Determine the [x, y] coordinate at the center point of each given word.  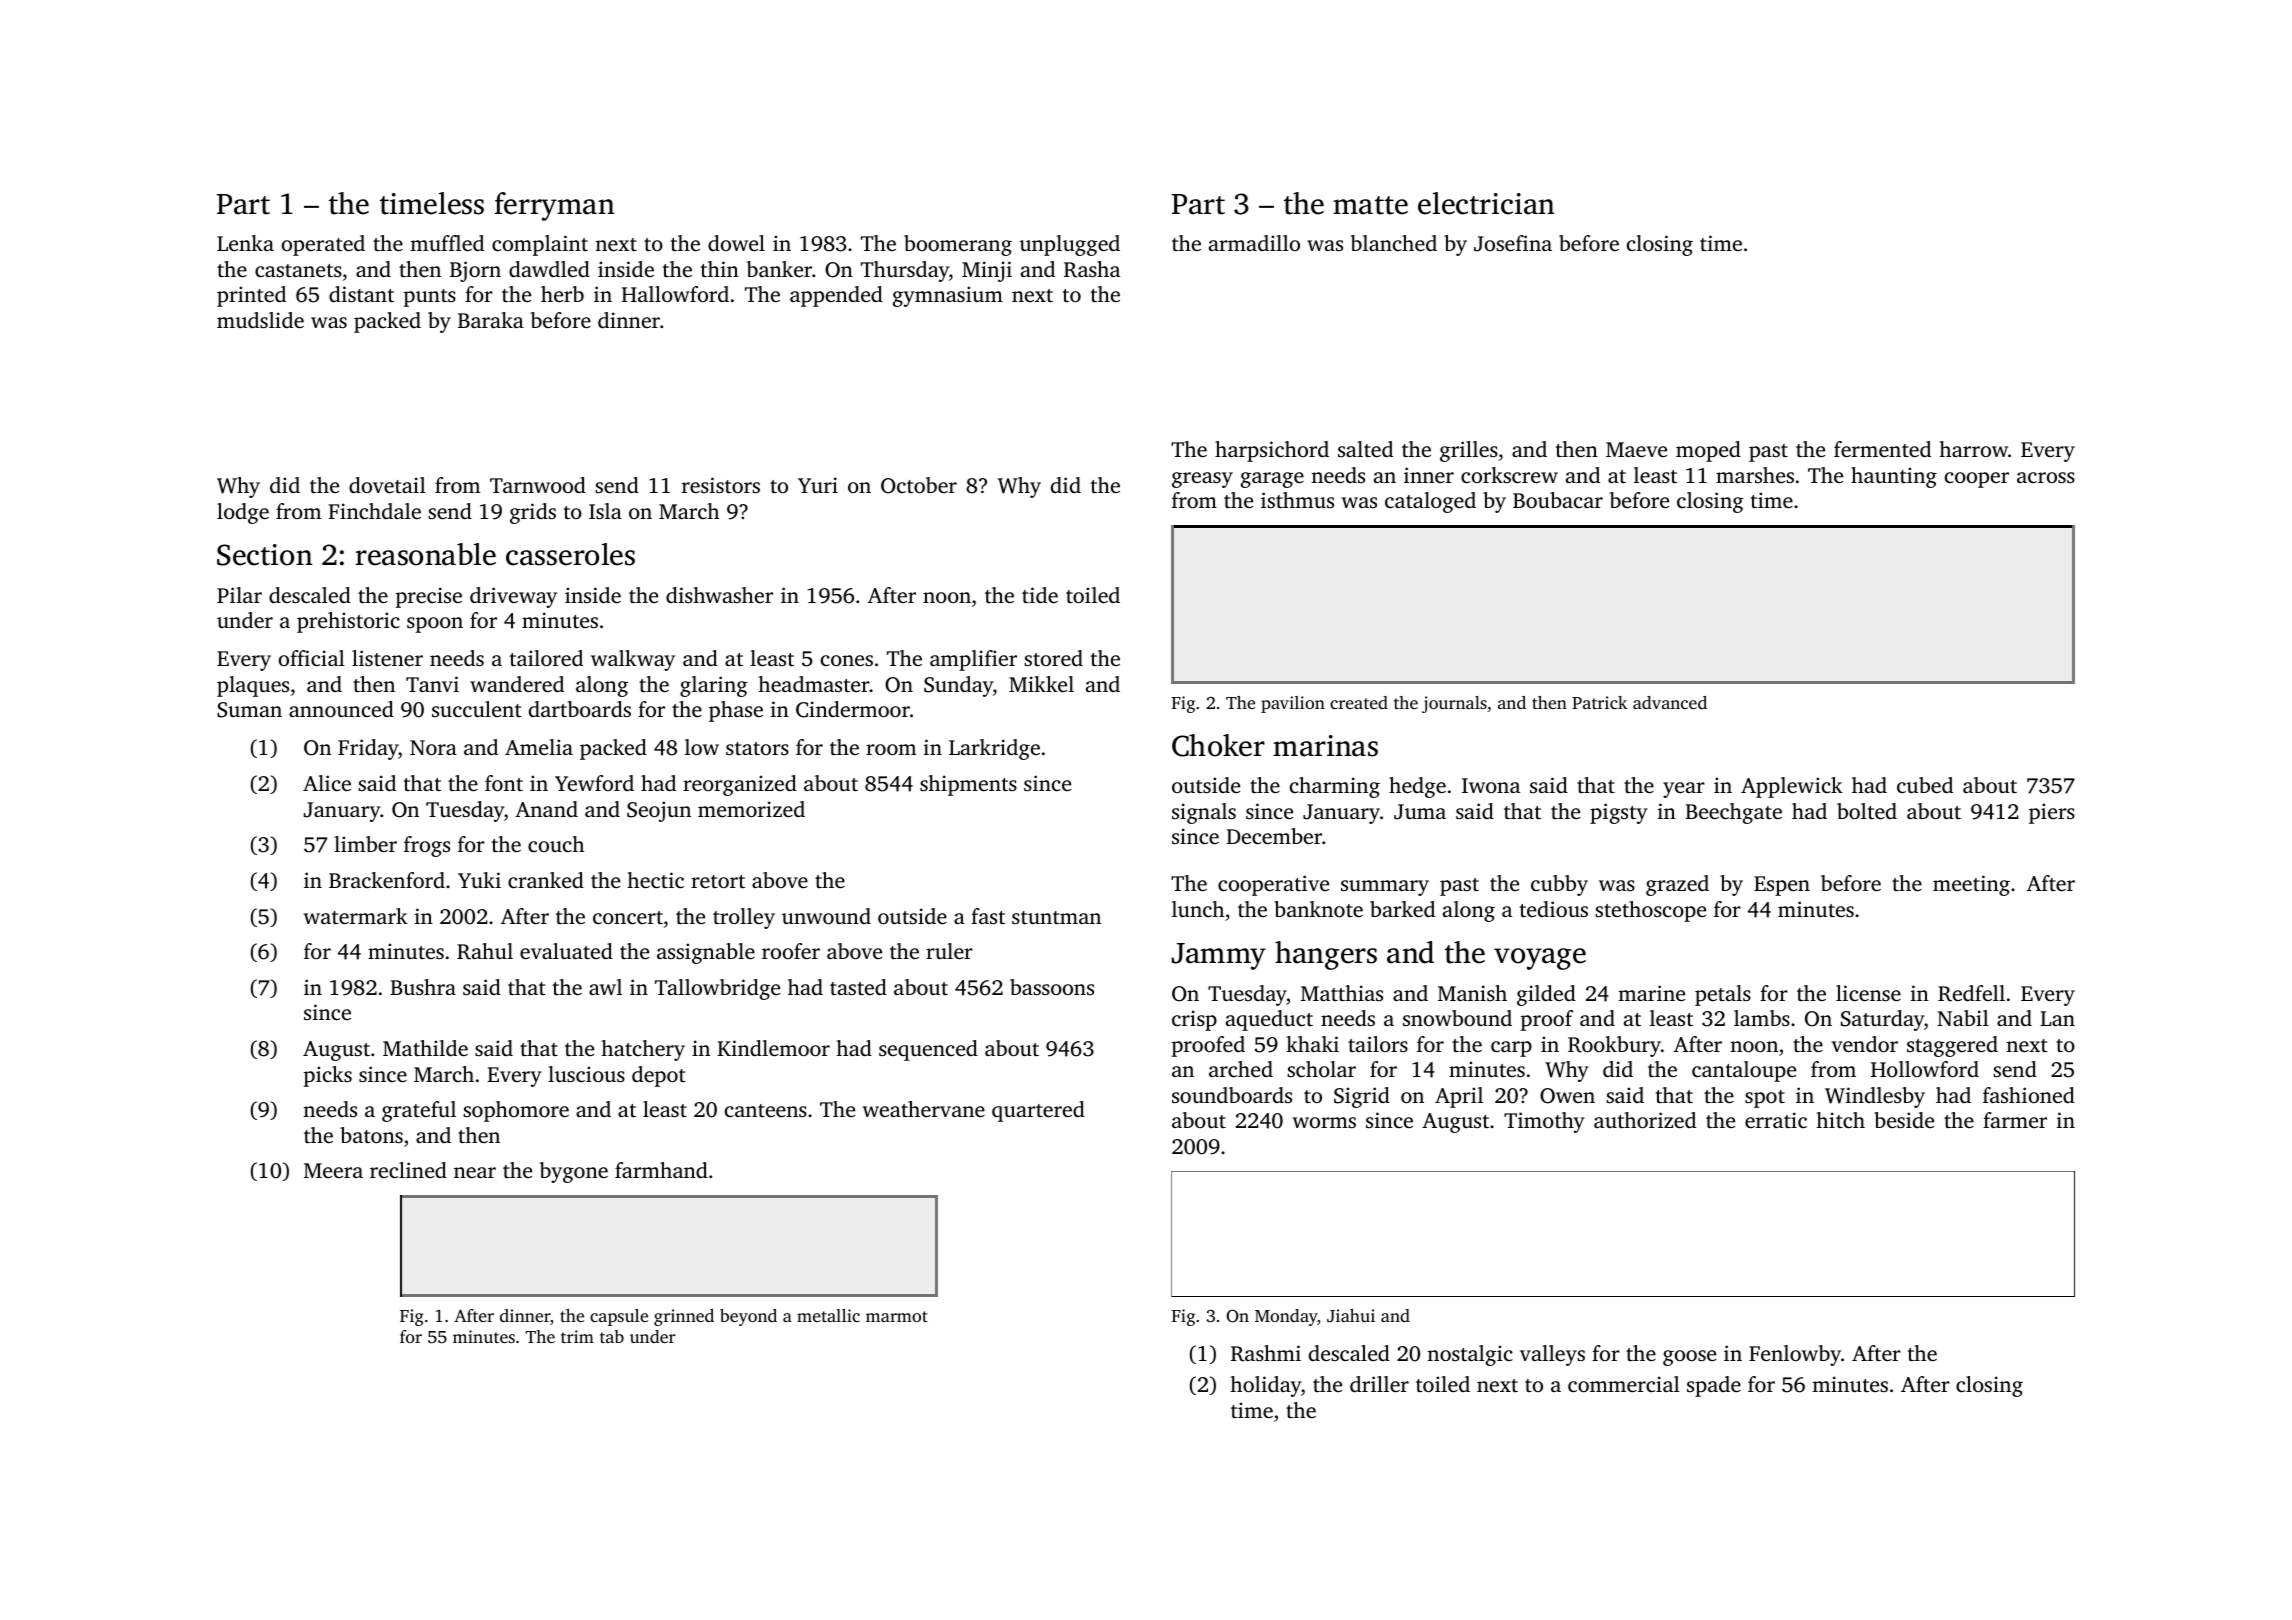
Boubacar [1558, 500]
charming [1335, 787]
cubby [1559, 885]
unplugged [1070, 245]
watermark [355, 916]
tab [612, 1336]
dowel [736, 243]
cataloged [1430, 502]
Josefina [1513, 243]
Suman [249, 710]
